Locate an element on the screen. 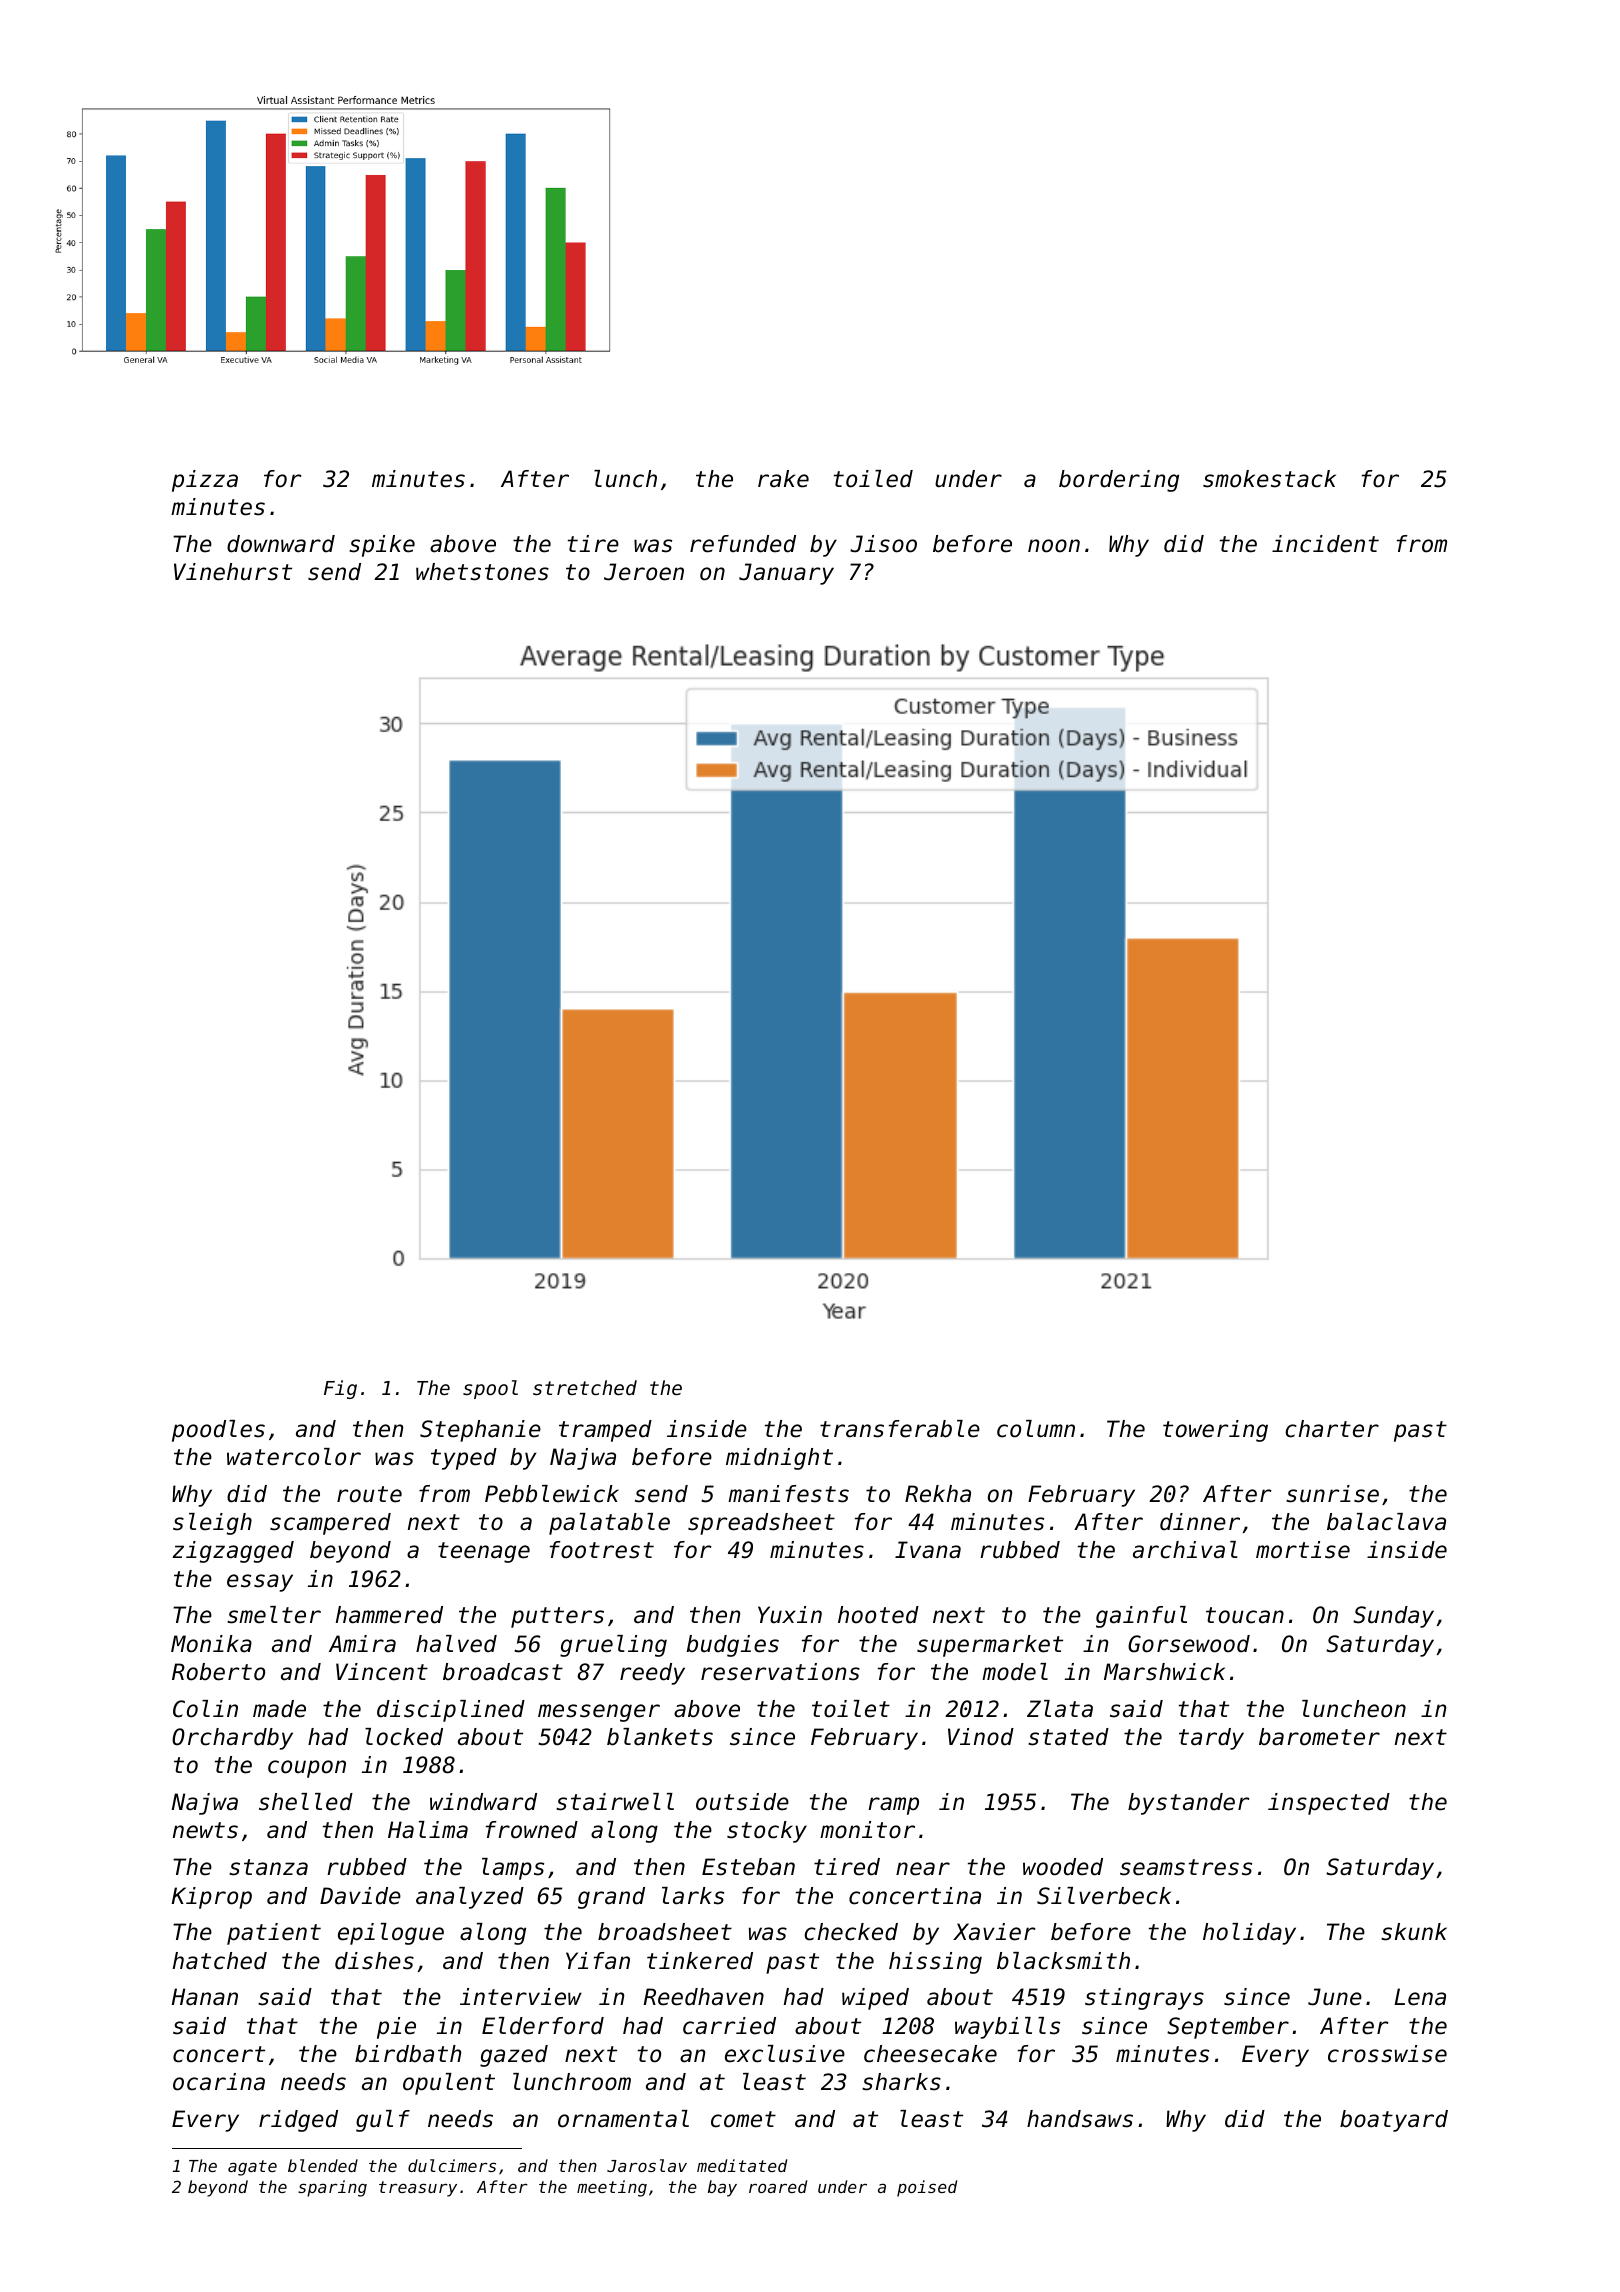 The height and width of the screenshot is (2292, 1620). Jeroen is located at coordinates (644, 572).
